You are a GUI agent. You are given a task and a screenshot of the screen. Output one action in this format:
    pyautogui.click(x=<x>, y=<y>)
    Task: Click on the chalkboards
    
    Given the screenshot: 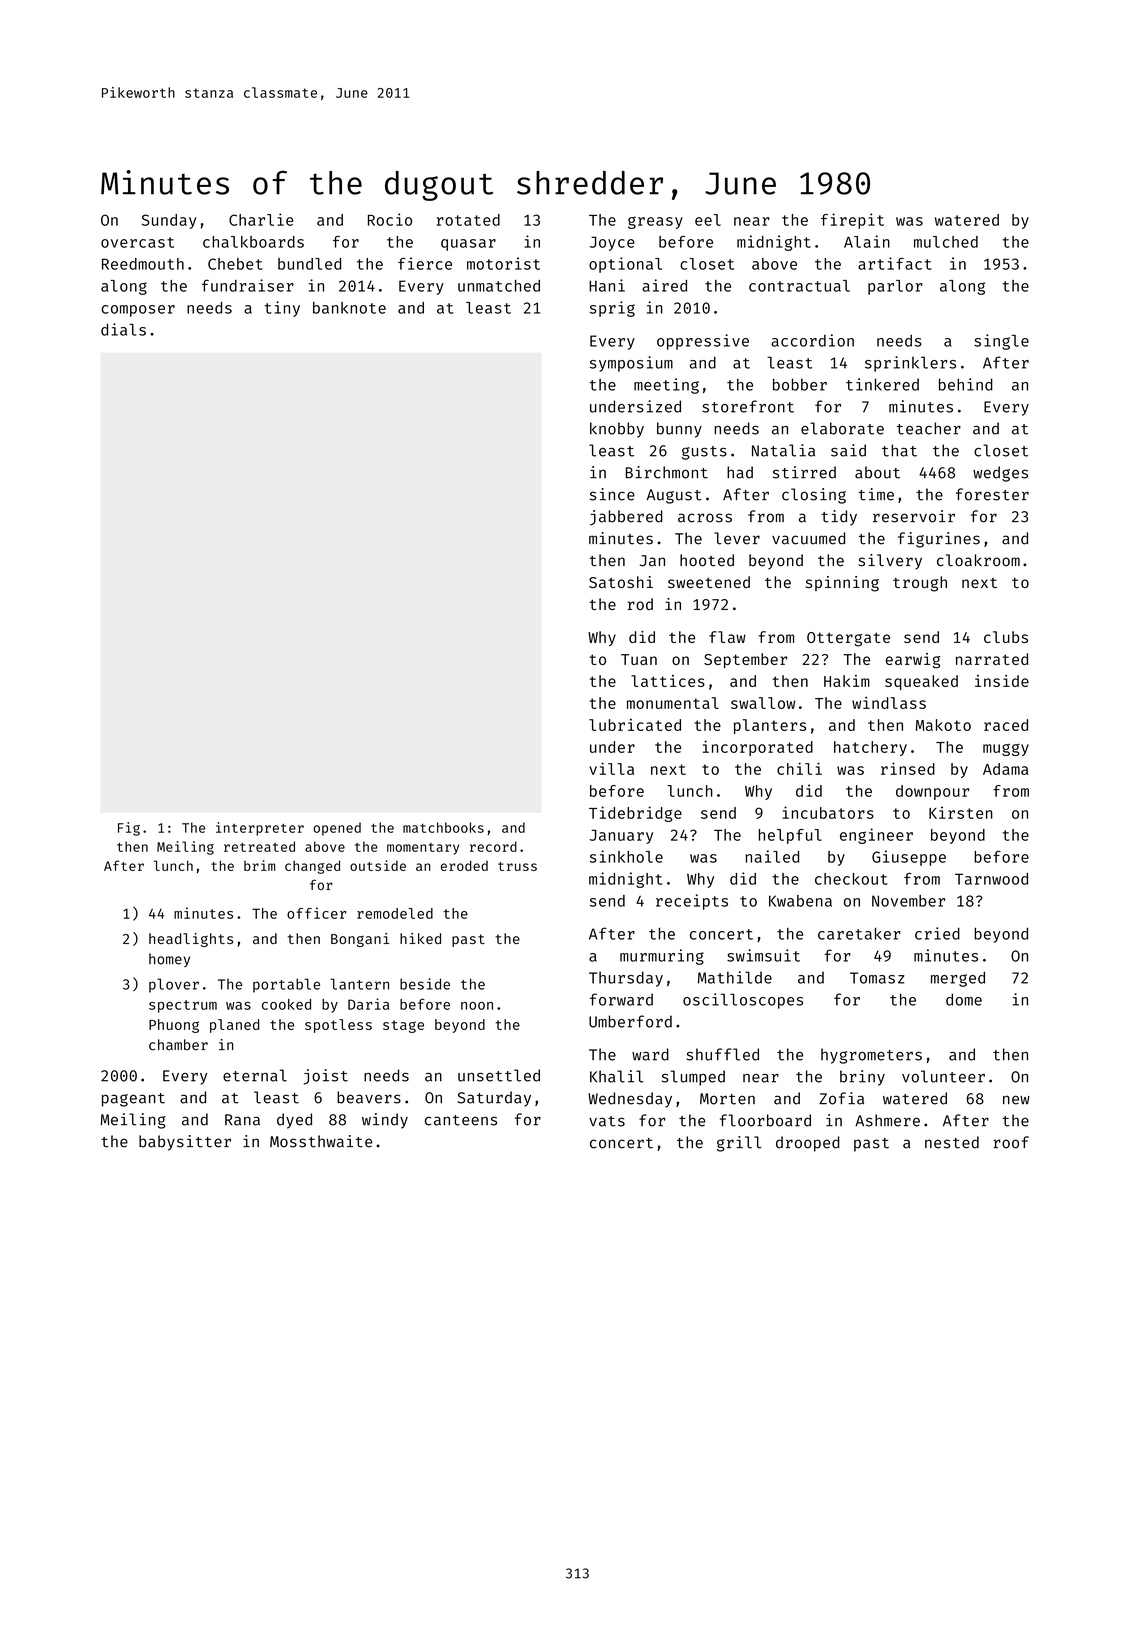 What is the action you would take?
    pyautogui.click(x=253, y=242)
